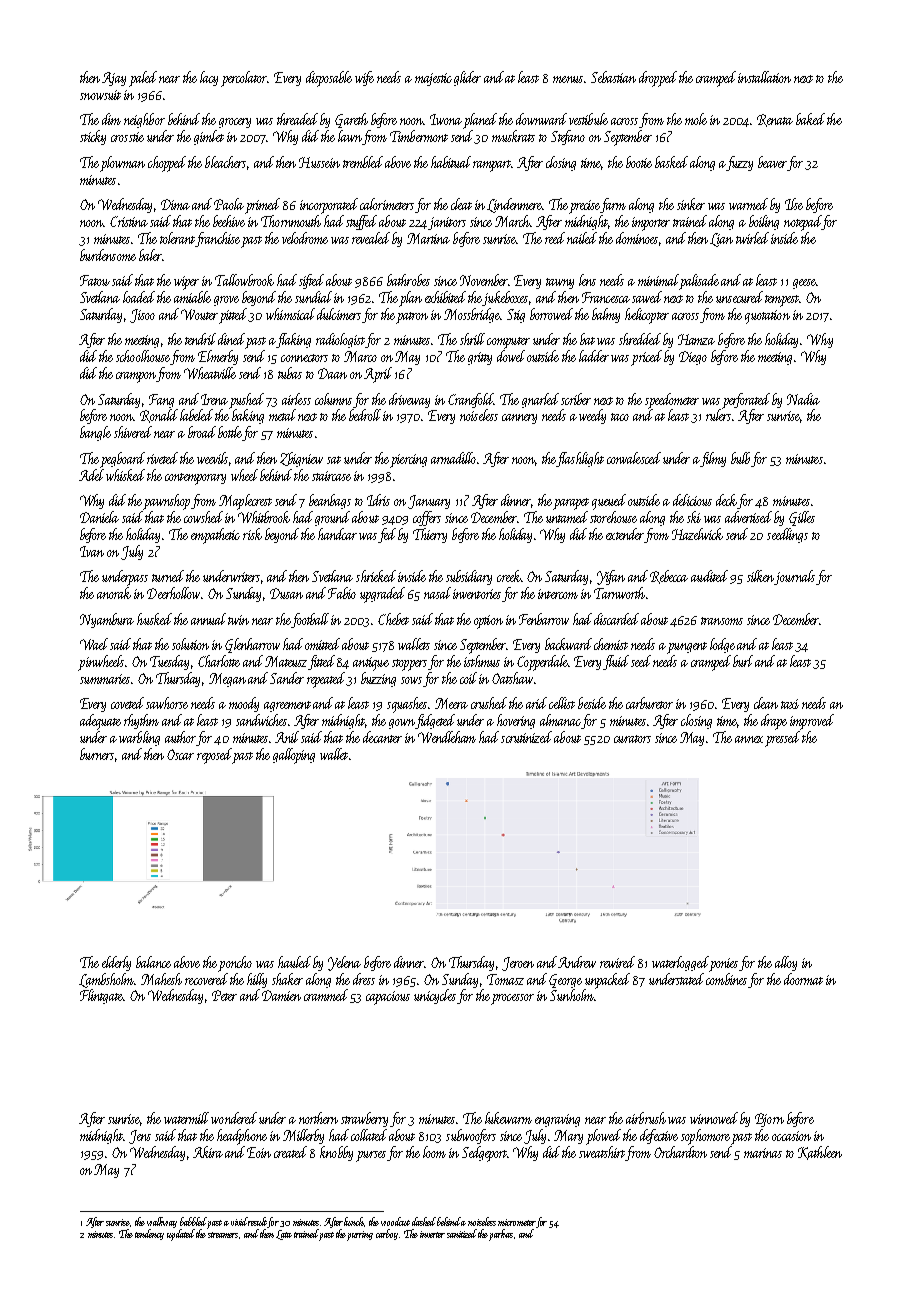 Image resolution: width=924 pixels, height=1308 pixels. I want to click on micrometer, so click(517, 1222).
